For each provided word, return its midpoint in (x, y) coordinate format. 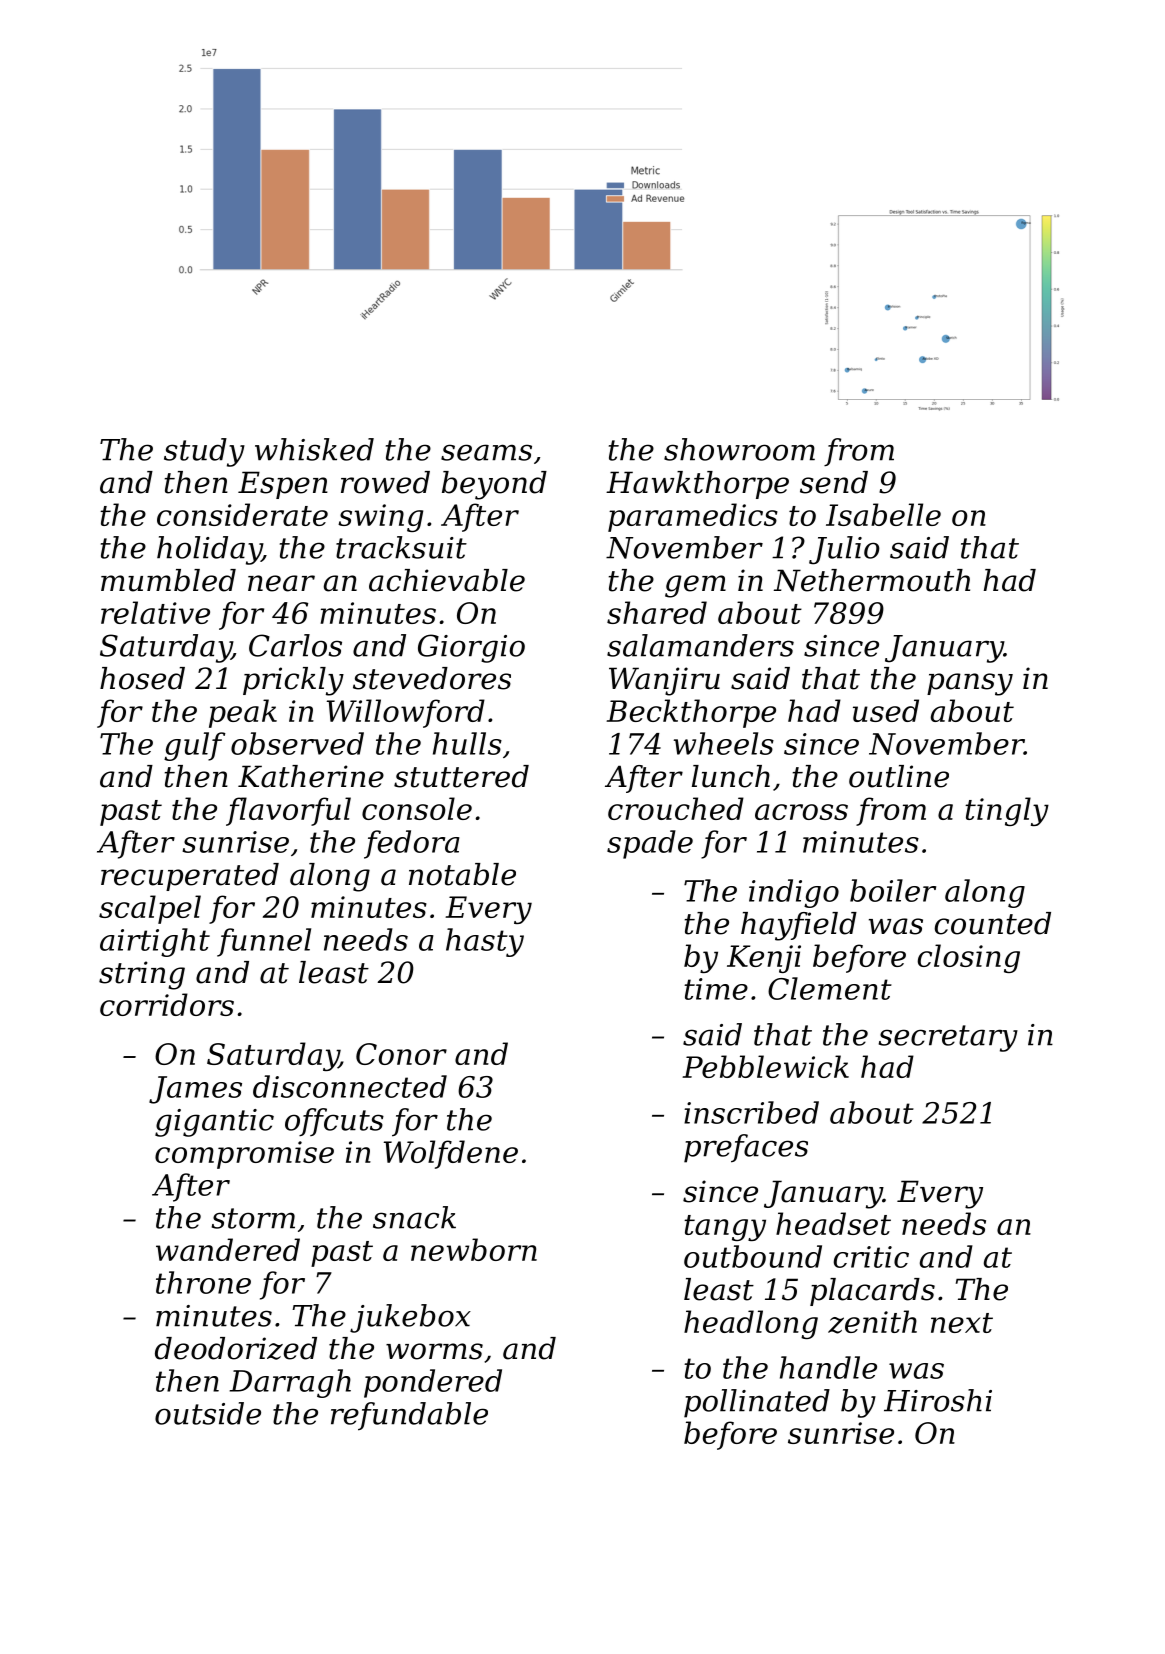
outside (208, 1413)
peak (243, 713)
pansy (970, 684)
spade (650, 844)
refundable (409, 1416)
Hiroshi (938, 1400)
